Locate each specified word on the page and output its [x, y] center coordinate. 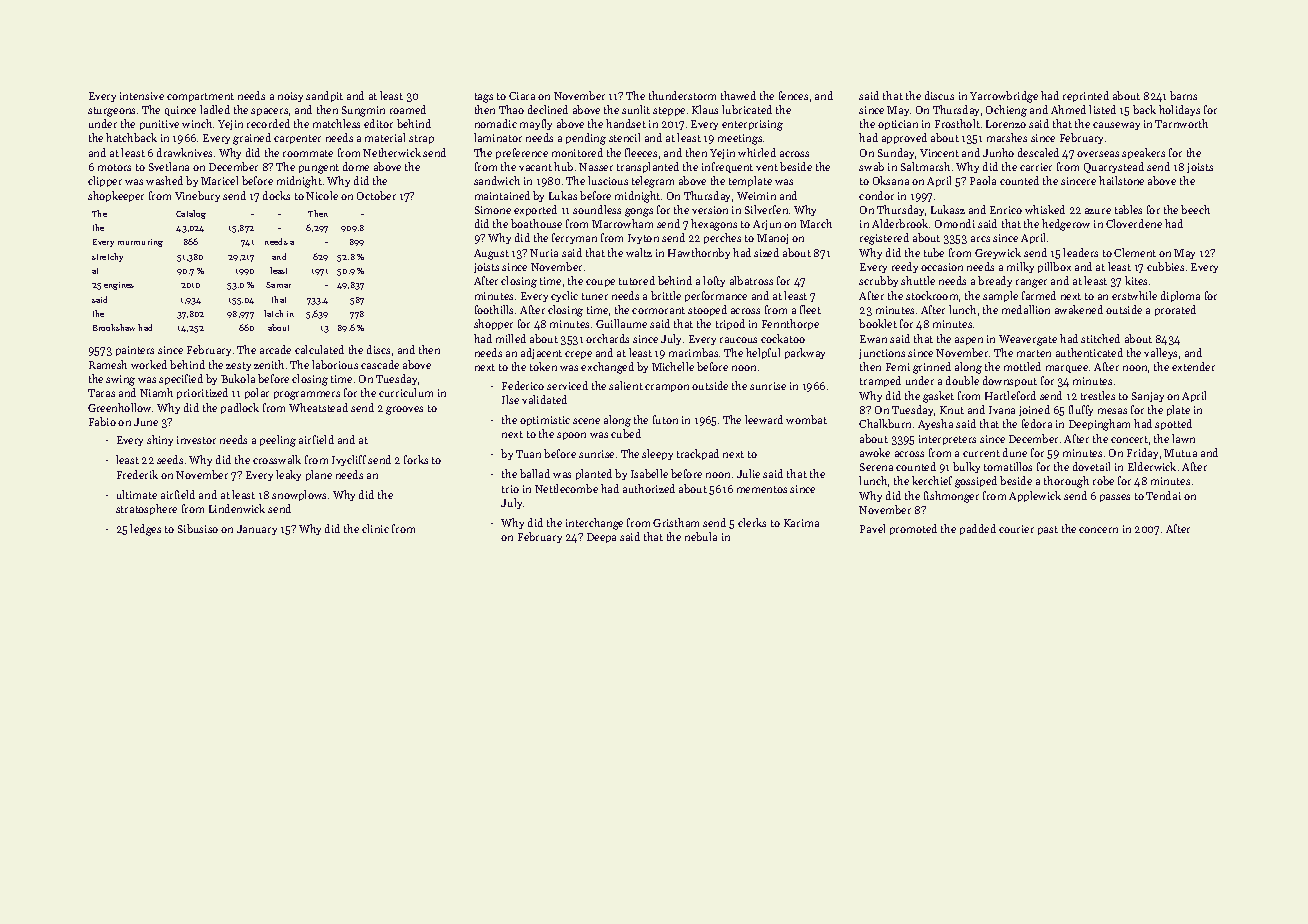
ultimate [137, 494]
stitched [1100, 338]
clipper [105, 181]
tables [1128, 209]
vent [767, 167]
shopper [493, 324]
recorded [268, 123]
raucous [738, 340]
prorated [1175, 310]
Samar [278, 285]
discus [939, 95]
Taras [101, 393]
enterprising [752, 125]
